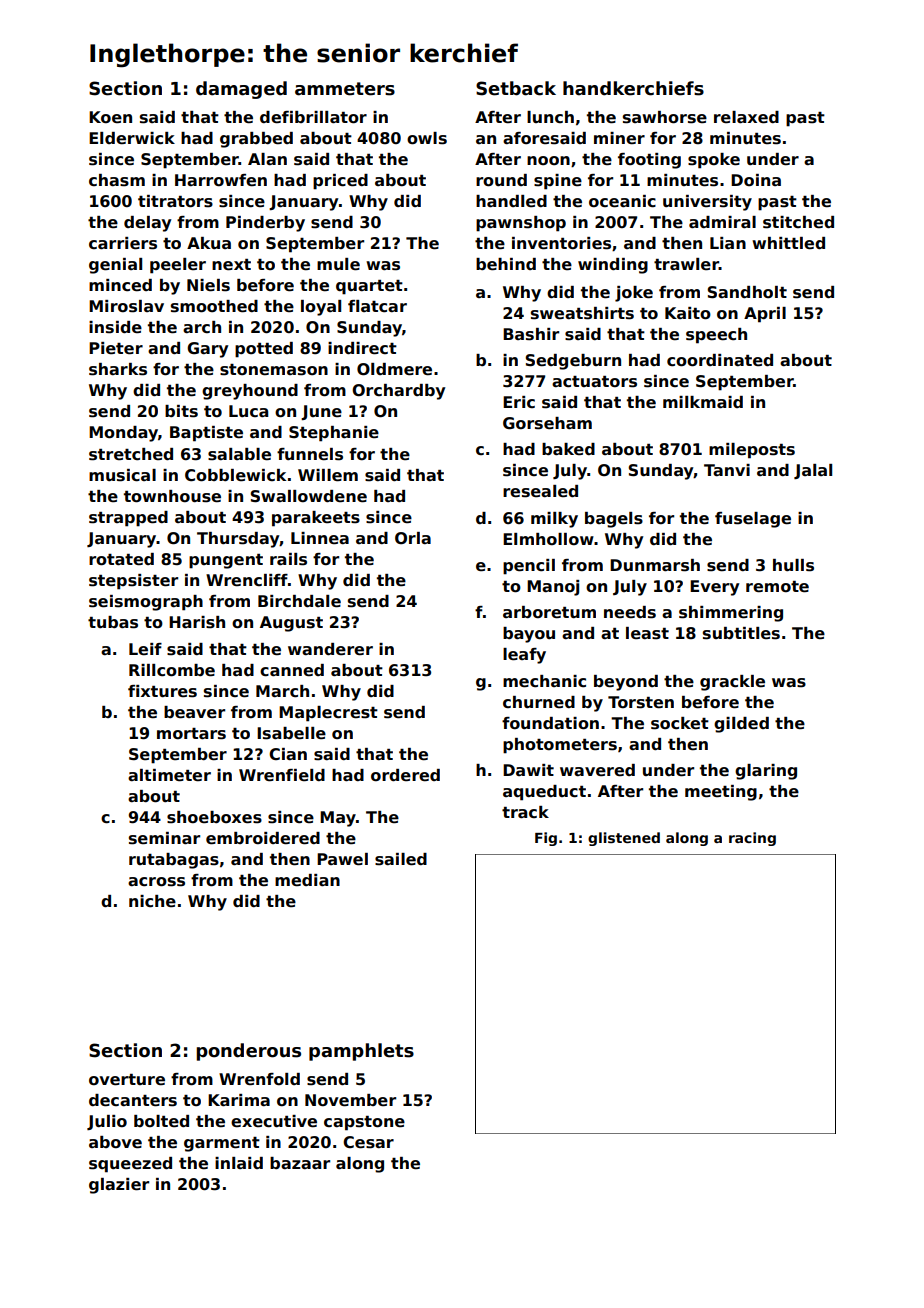 This screenshot has width=924, height=1308. What do you see at coordinates (115, 1142) in the screenshot?
I see `above` at bounding box center [115, 1142].
